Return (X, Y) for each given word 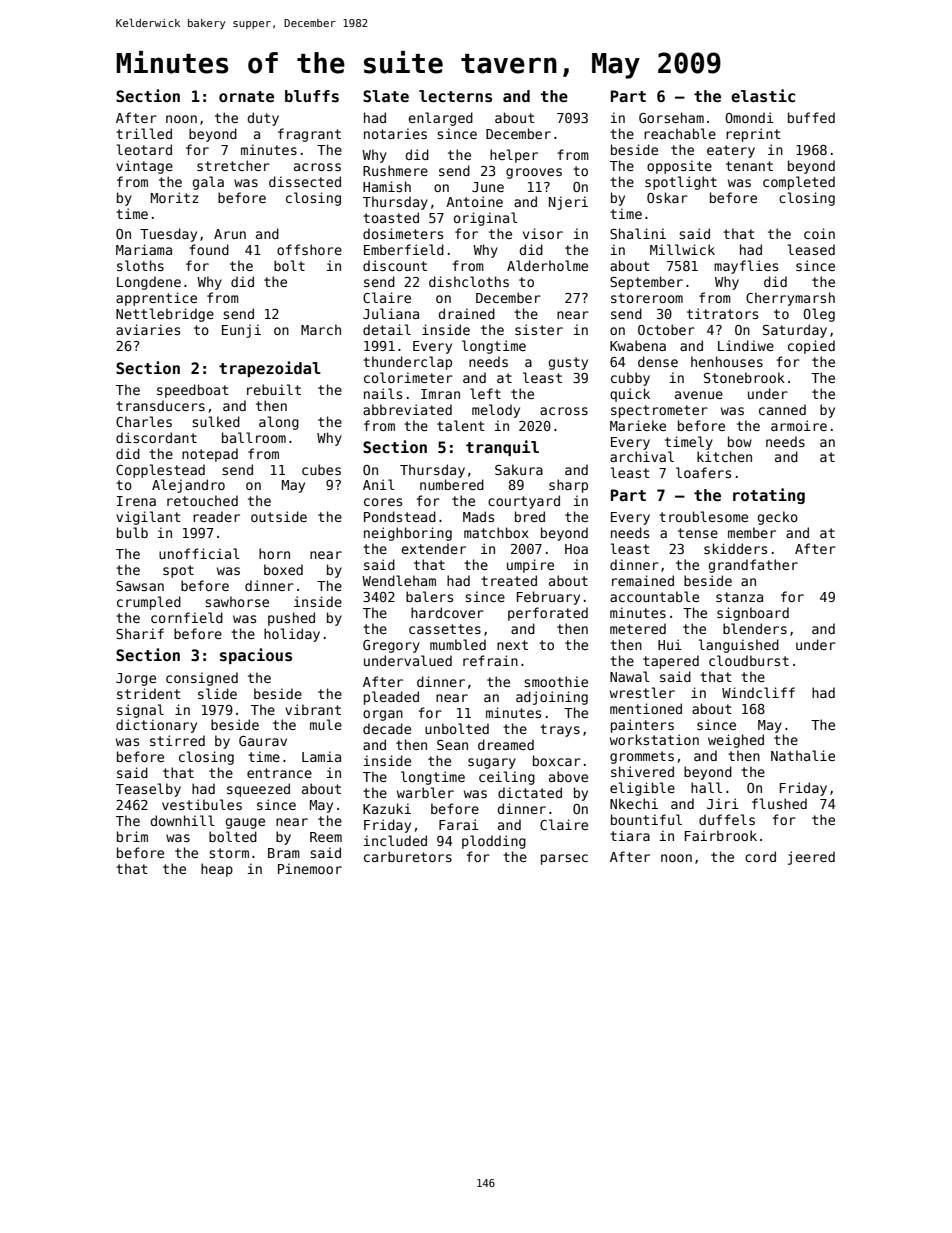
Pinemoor (310, 868)
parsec (564, 859)
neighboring (408, 534)
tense (698, 533)
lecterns (455, 96)
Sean (452, 745)
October (666, 329)
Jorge (136, 679)
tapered (671, 662)
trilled (144, 133)
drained (466, 313)
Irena (136, 501)
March (321, 329)
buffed (811, 117)
